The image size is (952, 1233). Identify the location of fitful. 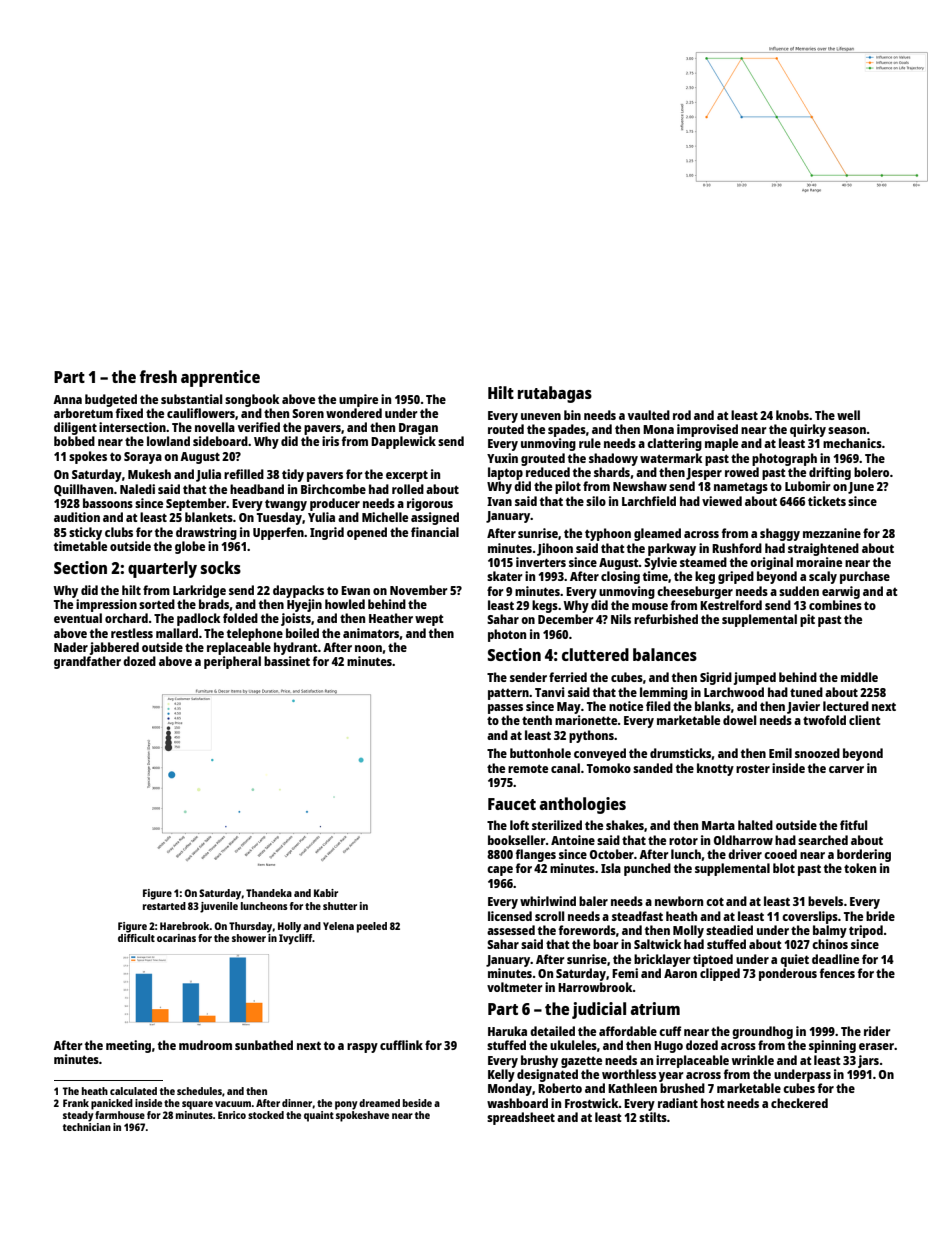
(853, 825).
